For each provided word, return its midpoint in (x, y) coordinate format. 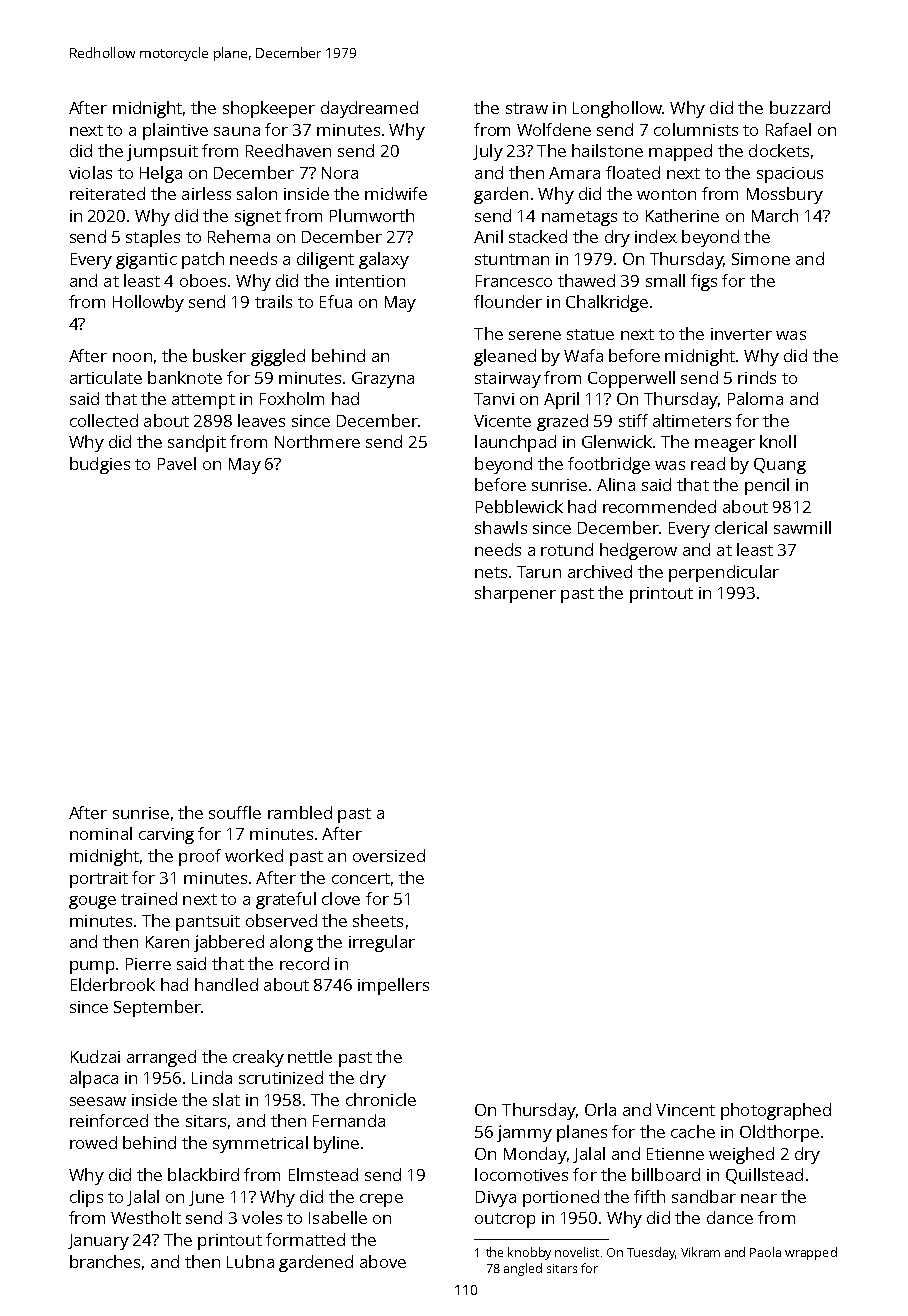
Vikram (700, 1252)
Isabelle (338, 1217)
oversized (389, 855)
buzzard (800, 107)
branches (105, 1261)
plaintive (175, 131)
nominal (101, 833)
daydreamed (369, 109)
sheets (378, 920)
